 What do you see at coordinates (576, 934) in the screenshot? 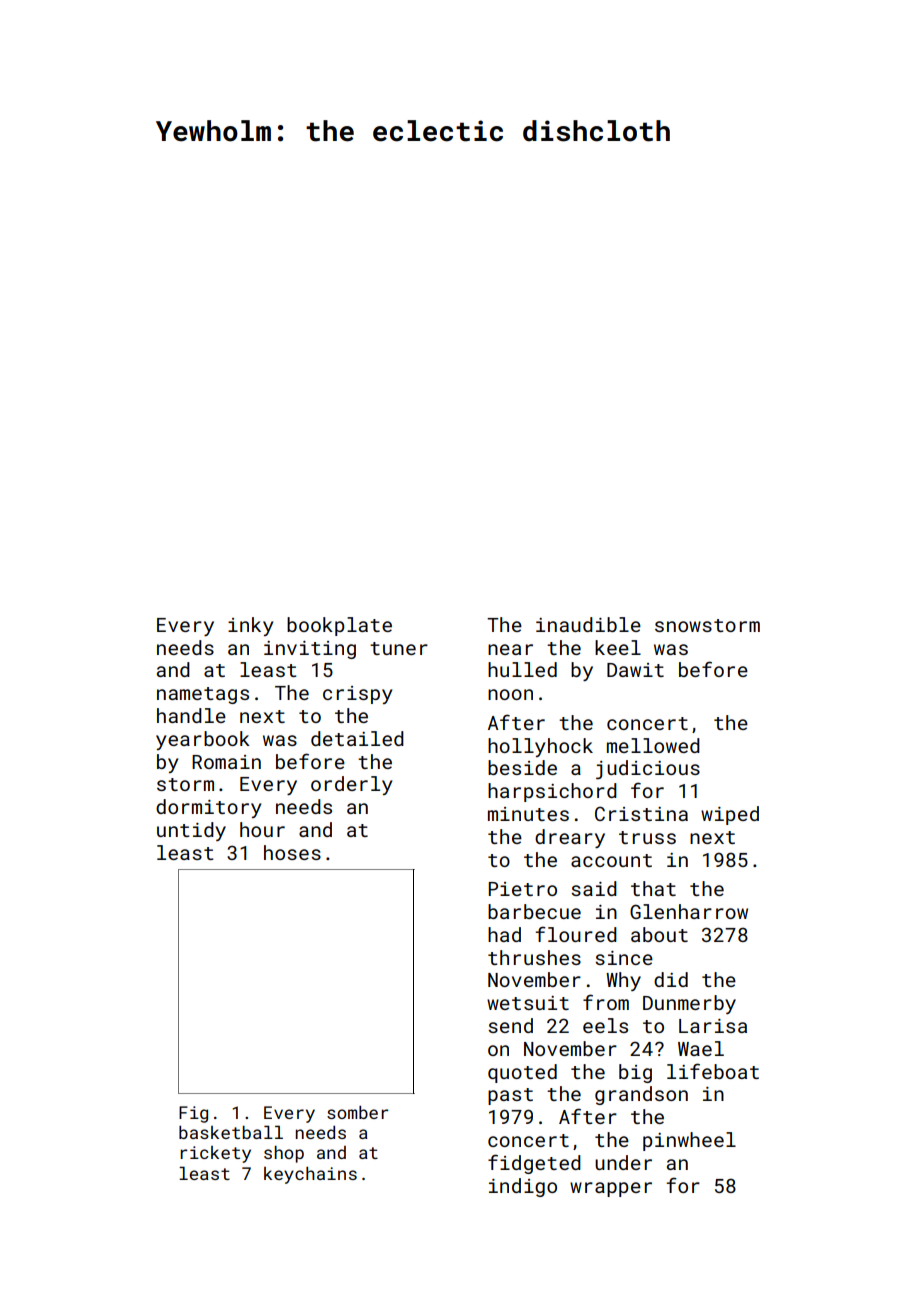
I see `floured` at bounding box center [576, 934].
